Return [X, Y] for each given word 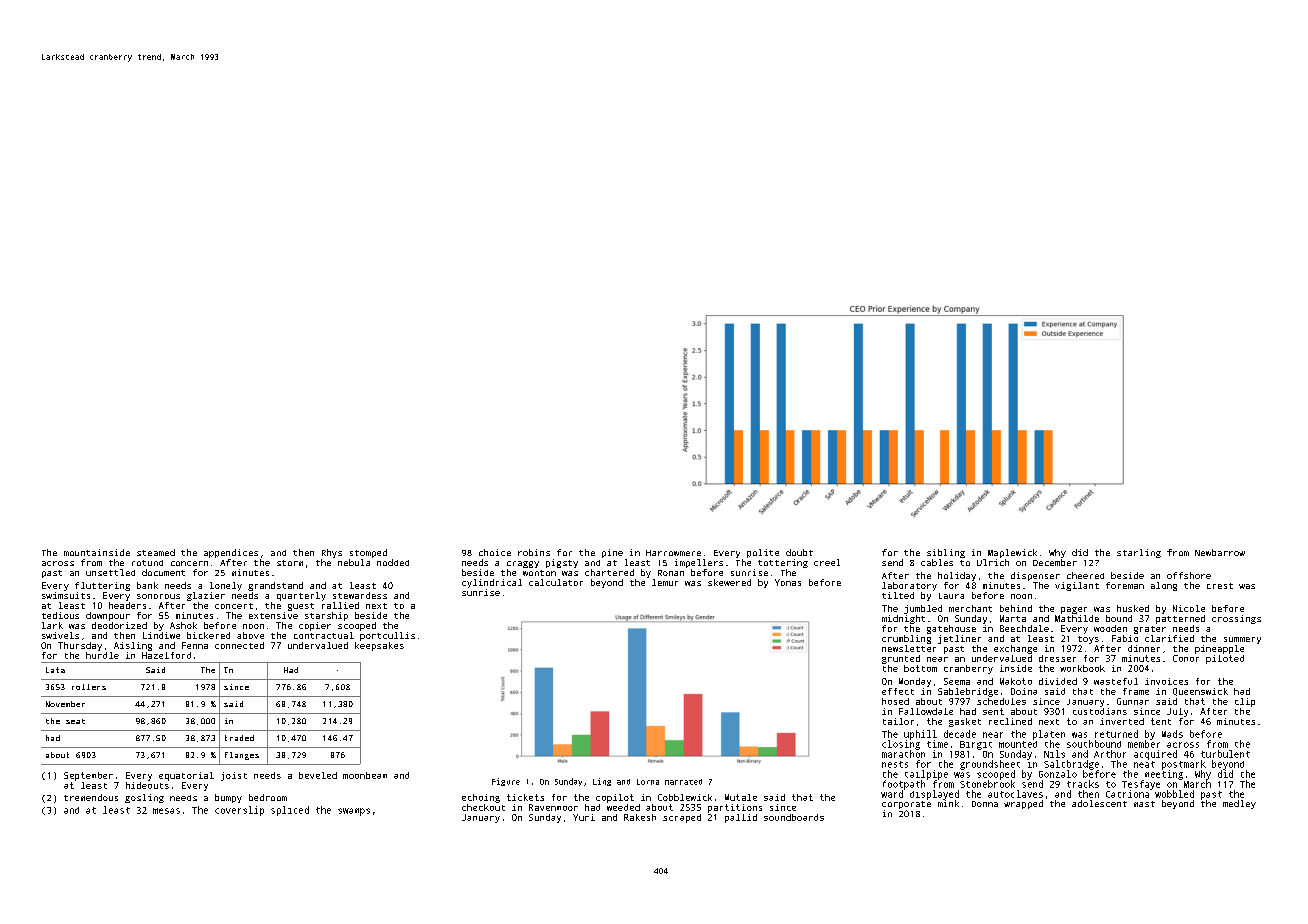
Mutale [741, 797]
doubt [799, 552]
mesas [166, 811]
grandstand [275, 586]
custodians [1100, 711]
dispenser [1035, 576]
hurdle [102, 655]
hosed [895, 701]
